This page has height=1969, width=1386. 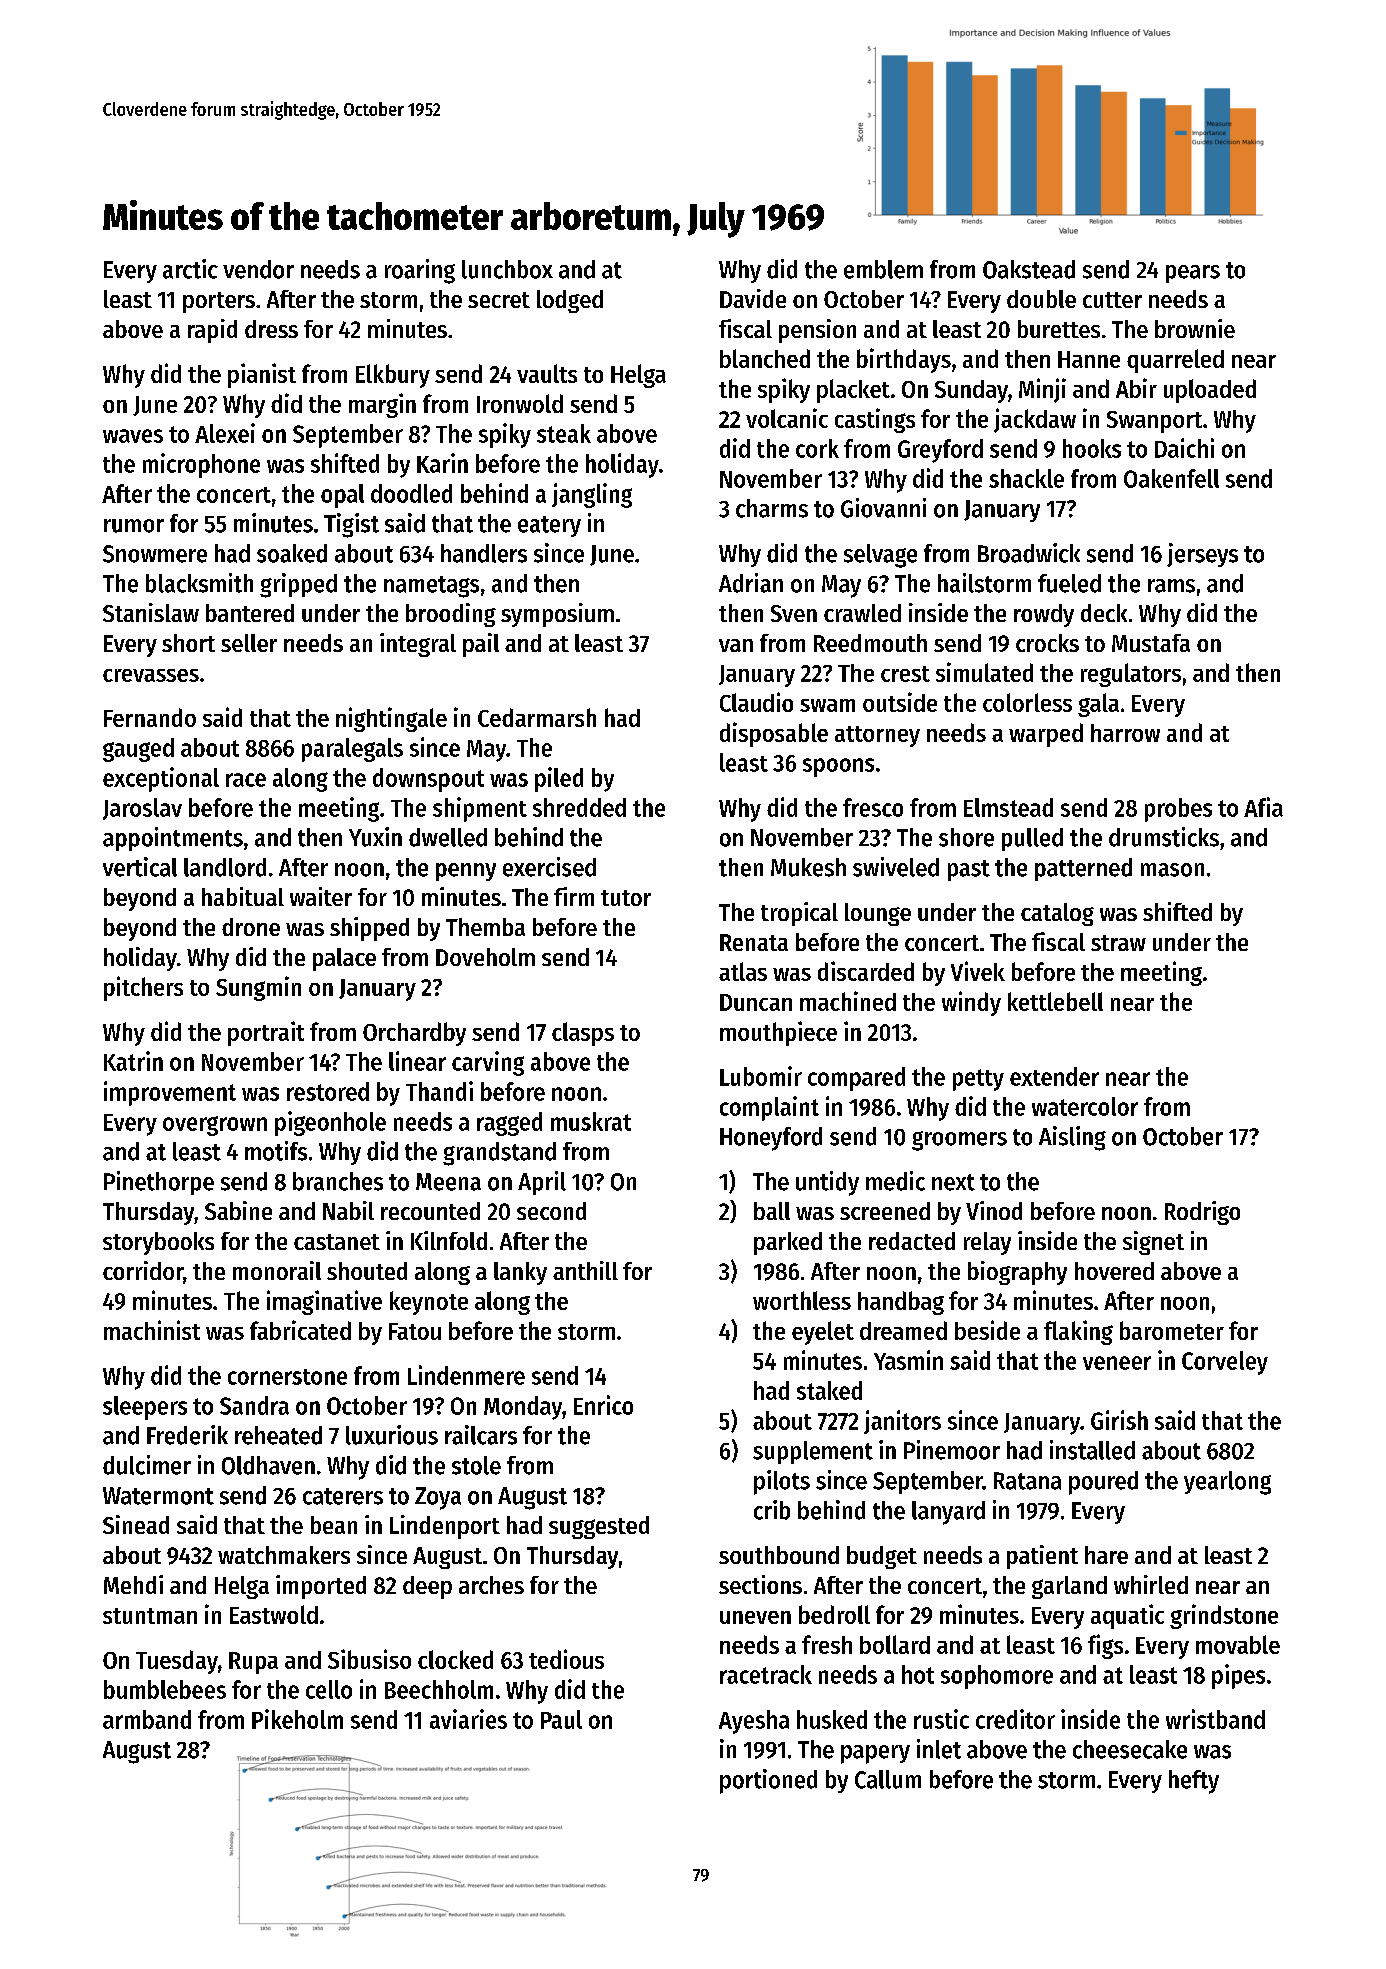 I want to click on carving, so click(x=488, y=1063).
